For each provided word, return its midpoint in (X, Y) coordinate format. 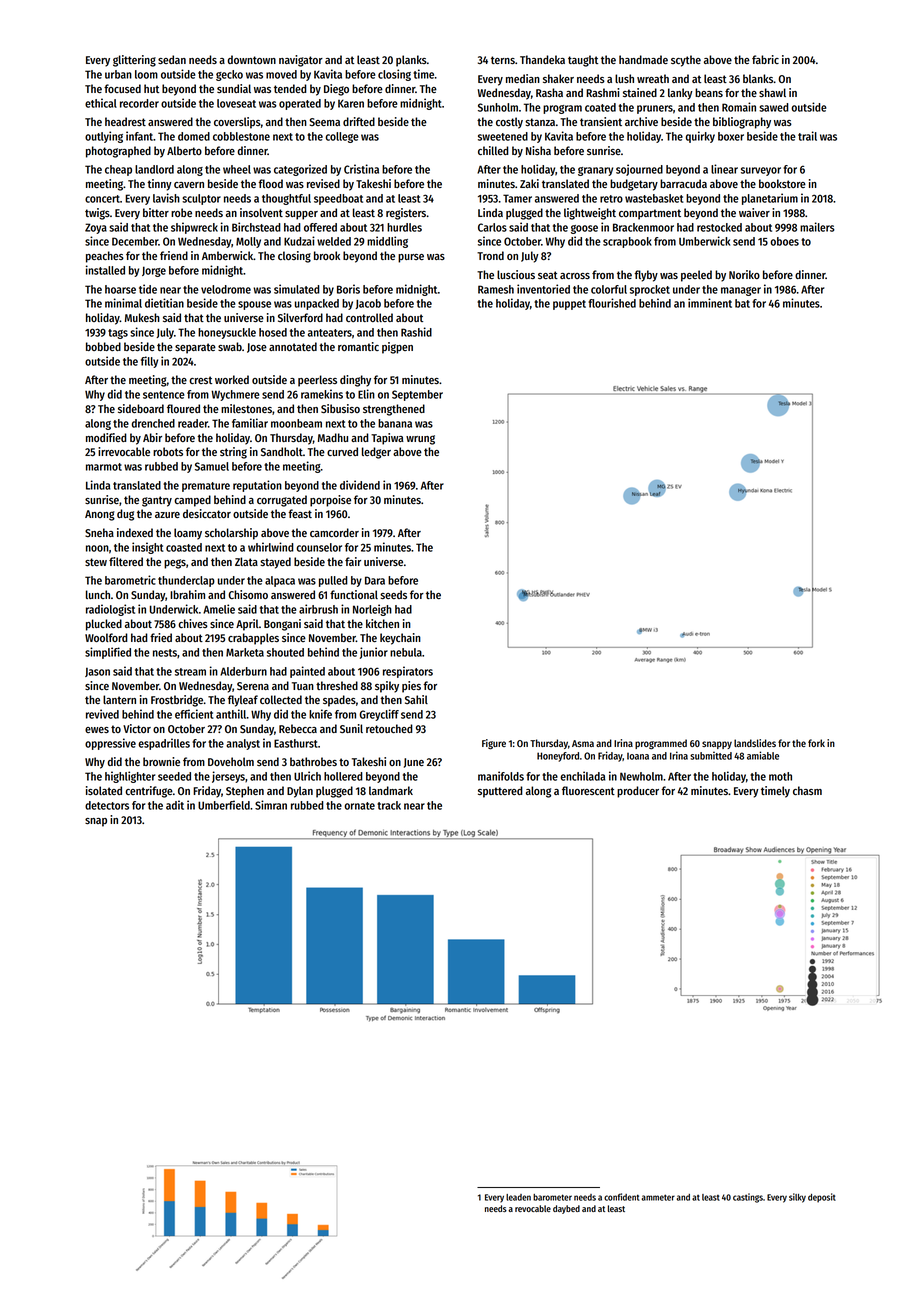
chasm (807, 790)
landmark (391, 790)
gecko (229, 75)
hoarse (120, 289)
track (389, 805)
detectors (107, 805)
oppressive (110, 744)
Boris (348, 289)
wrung (420, 440)
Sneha (99, 532)
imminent (710, 303)
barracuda (683, 183)
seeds (393, 594)
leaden (518, 1197)
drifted (359, 121)
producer (638, 792)
